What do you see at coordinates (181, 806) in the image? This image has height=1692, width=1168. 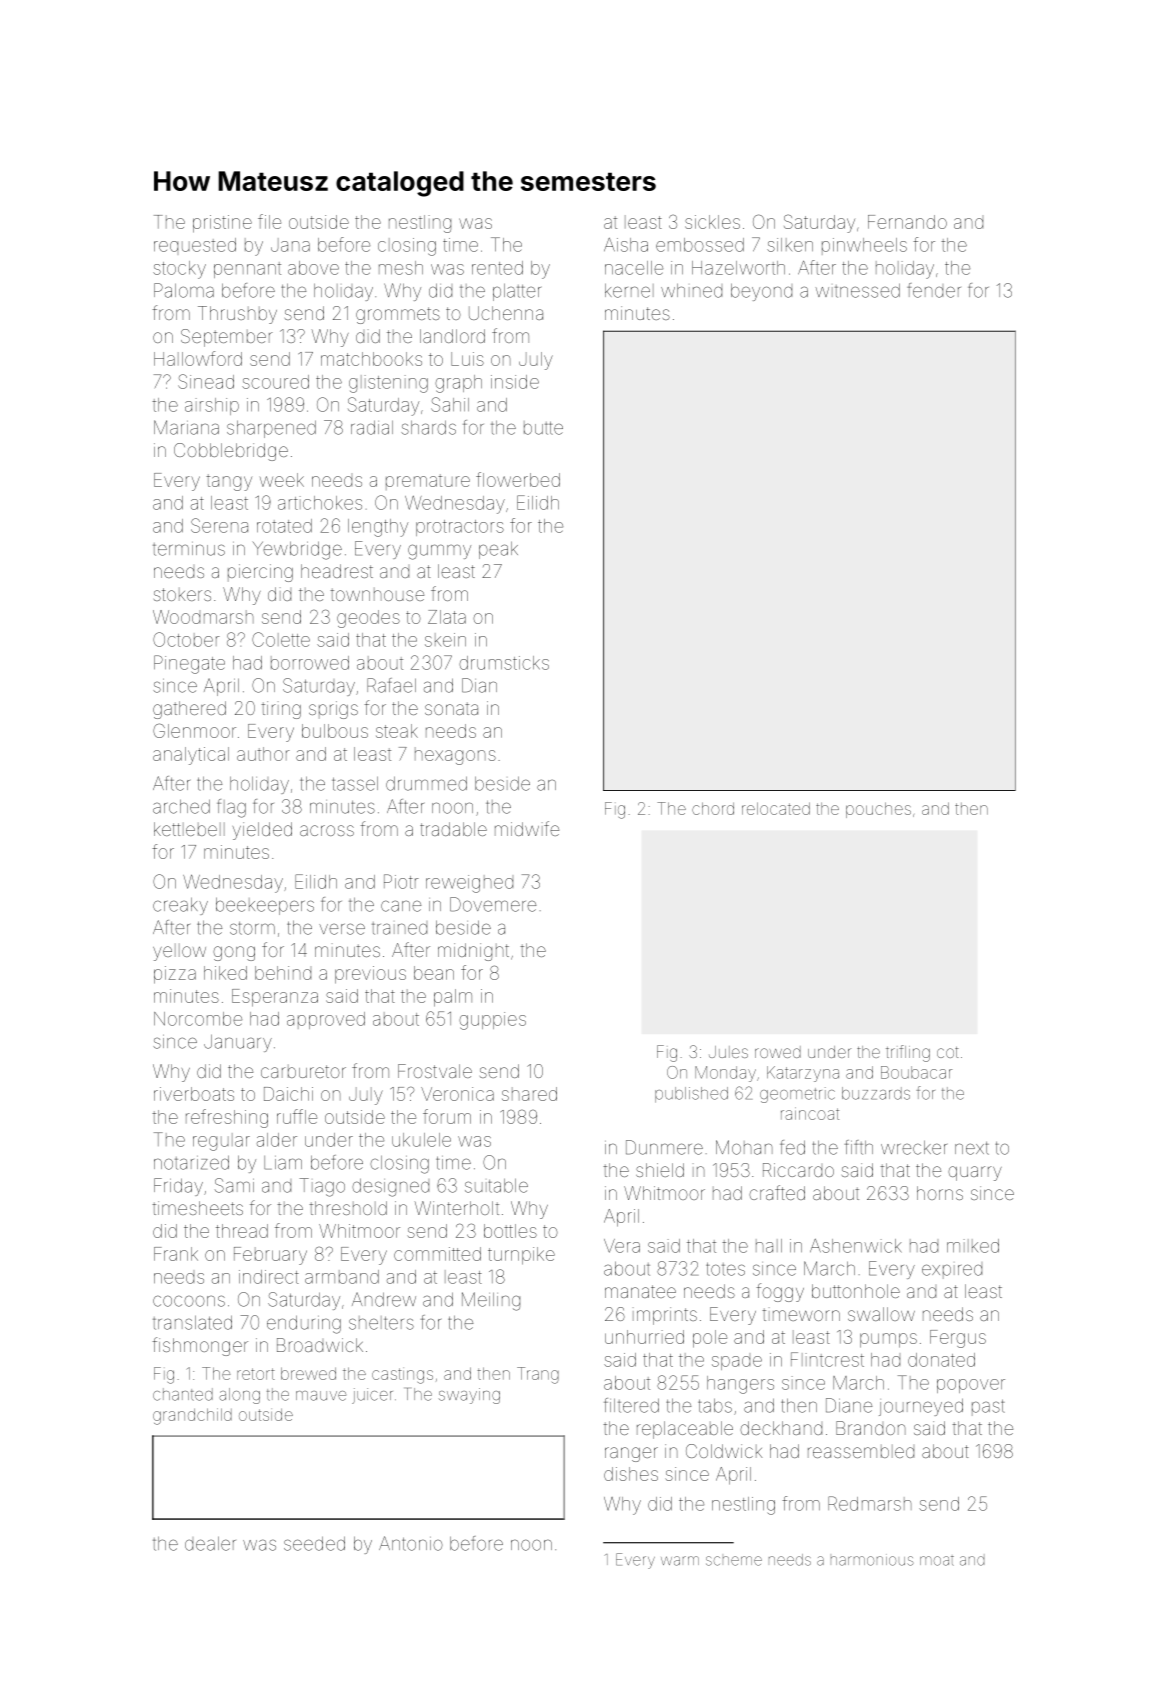 I see `arched` at bounding box center [181, 806].
